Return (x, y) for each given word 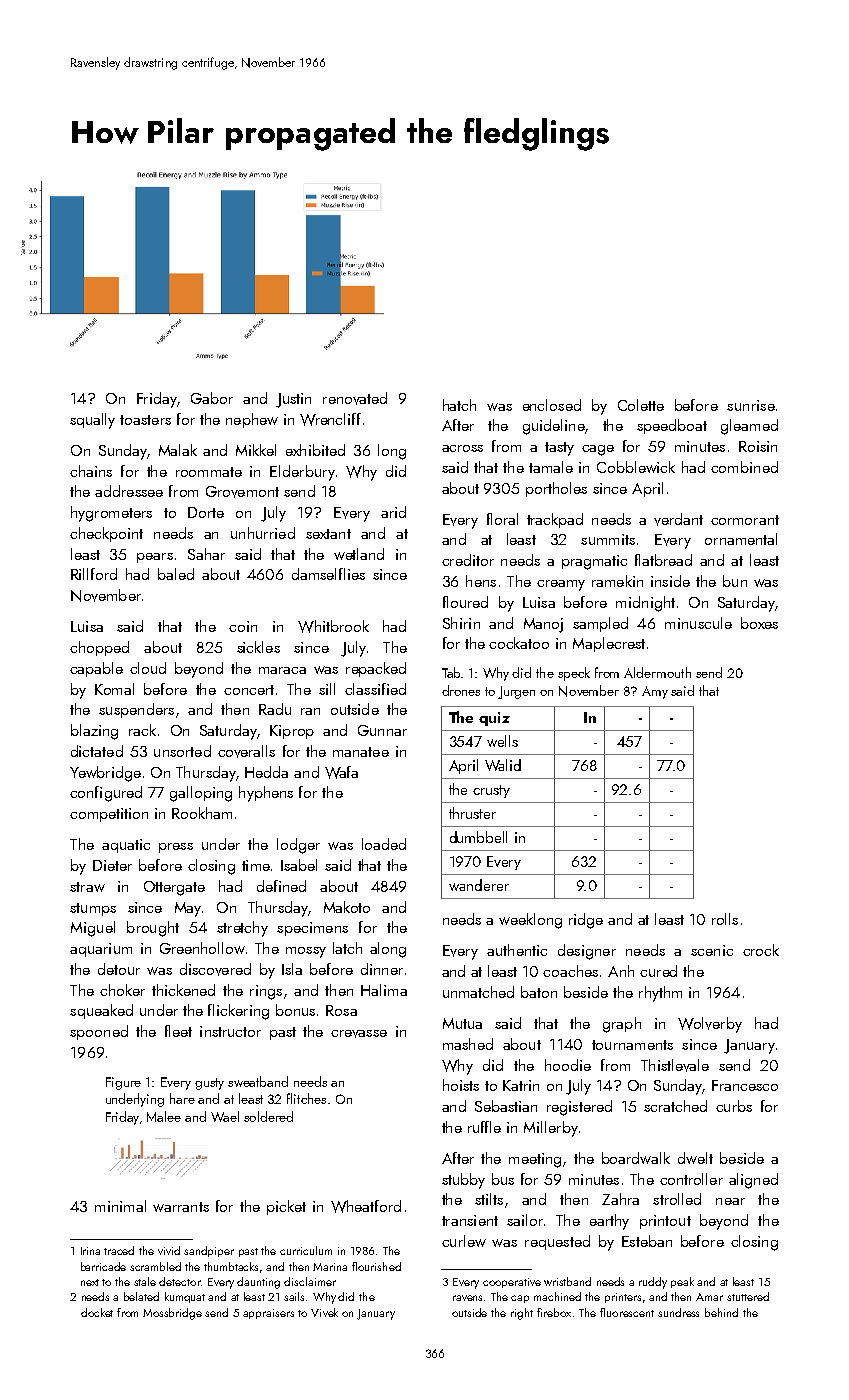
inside (670, 581)
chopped (99, 648)
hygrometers (111, 514)
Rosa (341, 1010)
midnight (645, 604)
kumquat (185, 1297)
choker (122, 990)
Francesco (745, 1085)
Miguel (93, 929)
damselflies (328, 574)
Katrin (521, 1085)
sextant (328, 534)
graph (622, 1025)
